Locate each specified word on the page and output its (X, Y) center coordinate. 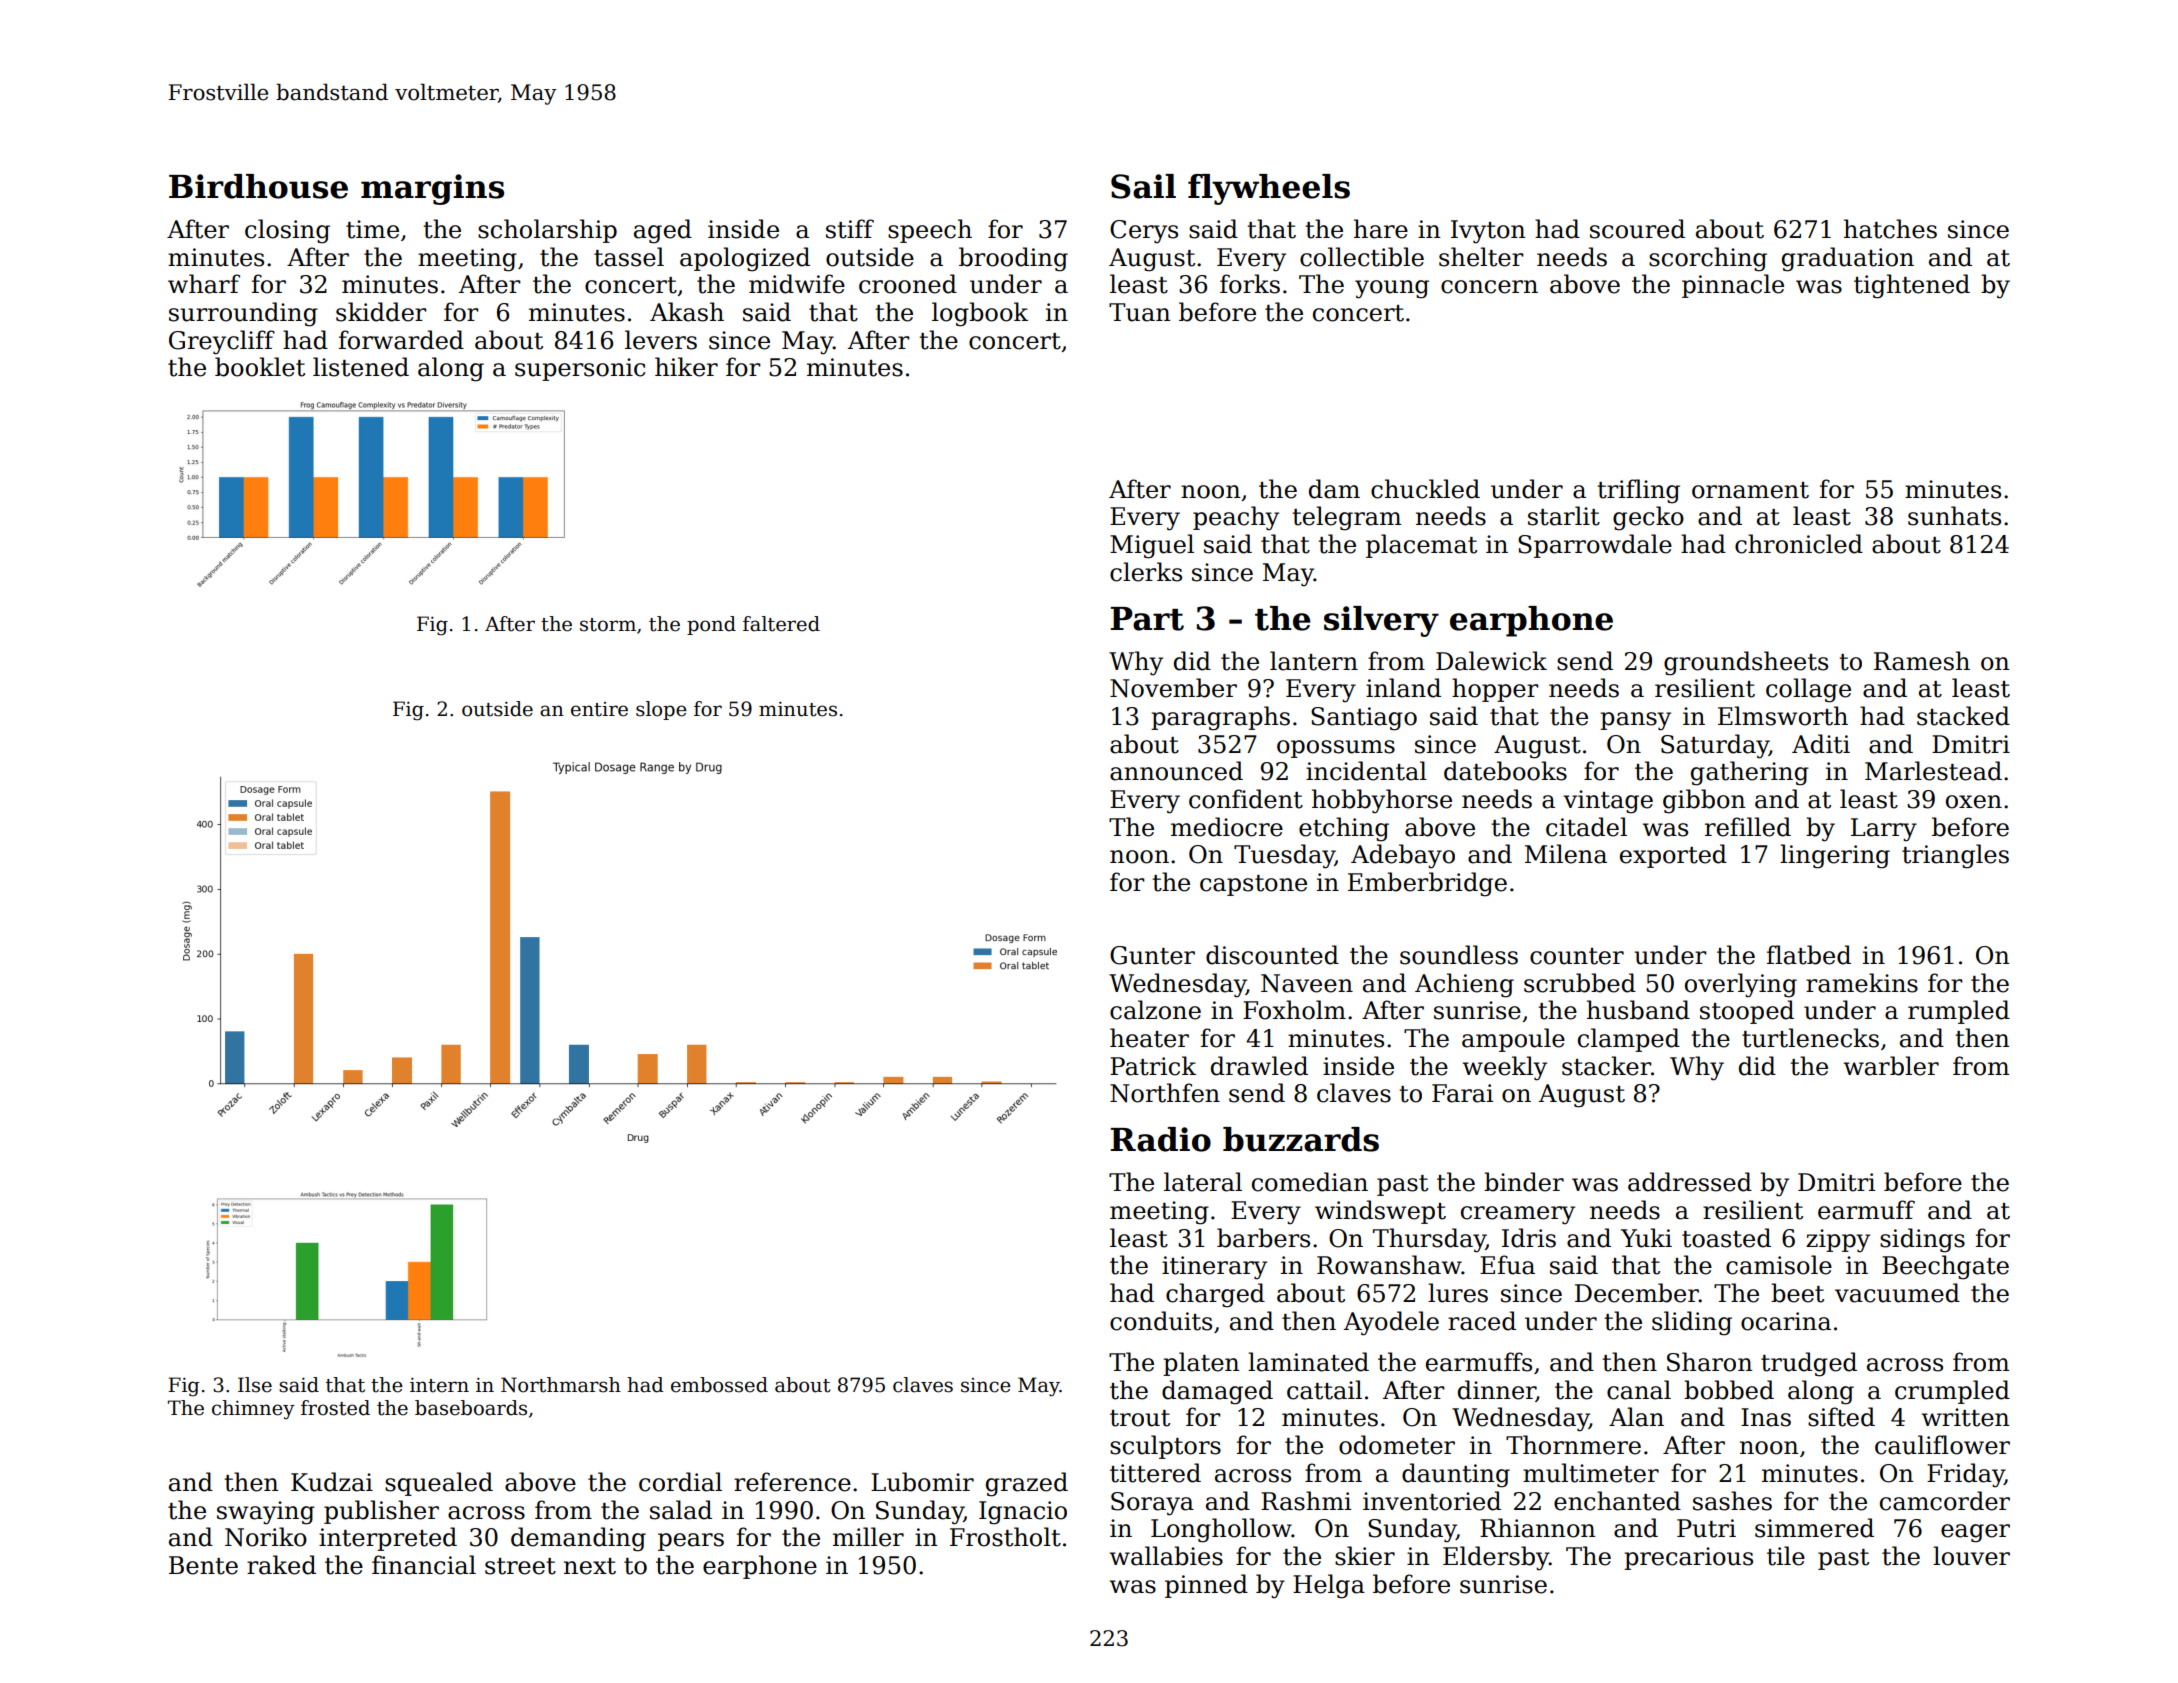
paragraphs (1220, 718)
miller (868, 1537)
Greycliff (222, 342)
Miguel (1152, 546)
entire (599, 709)
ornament (1750, 490)
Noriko (266, 1537)
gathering (1750, 773)
